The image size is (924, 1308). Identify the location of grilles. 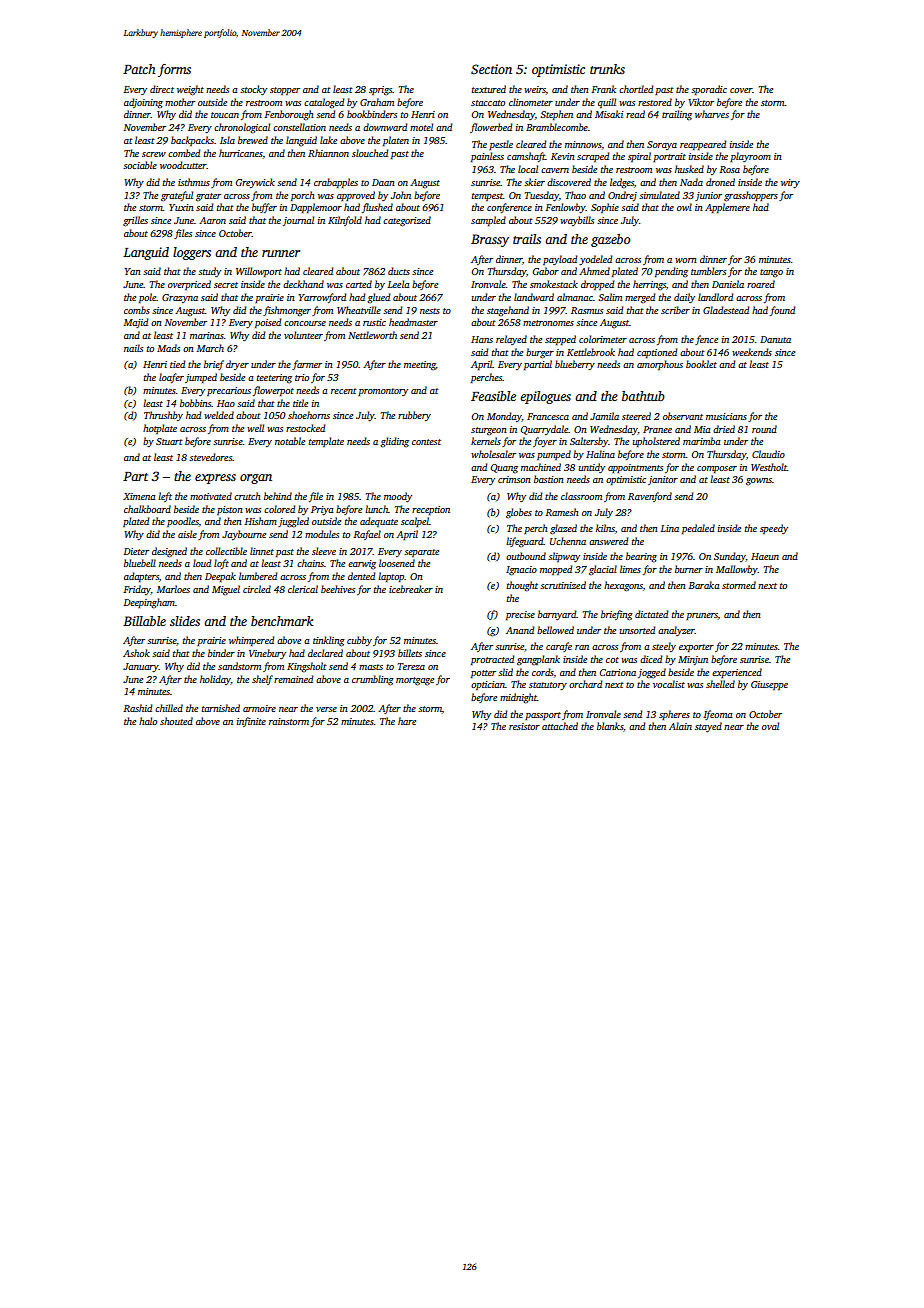
(135, 221).
